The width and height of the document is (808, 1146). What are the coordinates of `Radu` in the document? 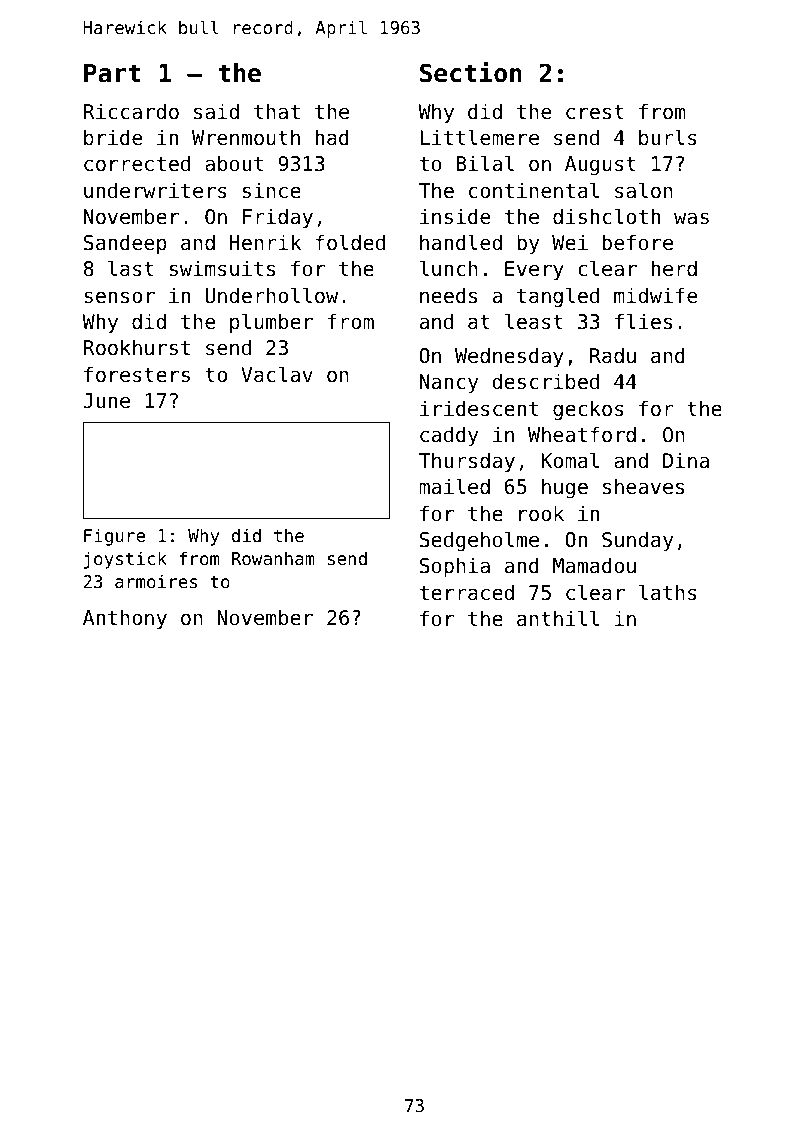 It's located at (613, 355).
